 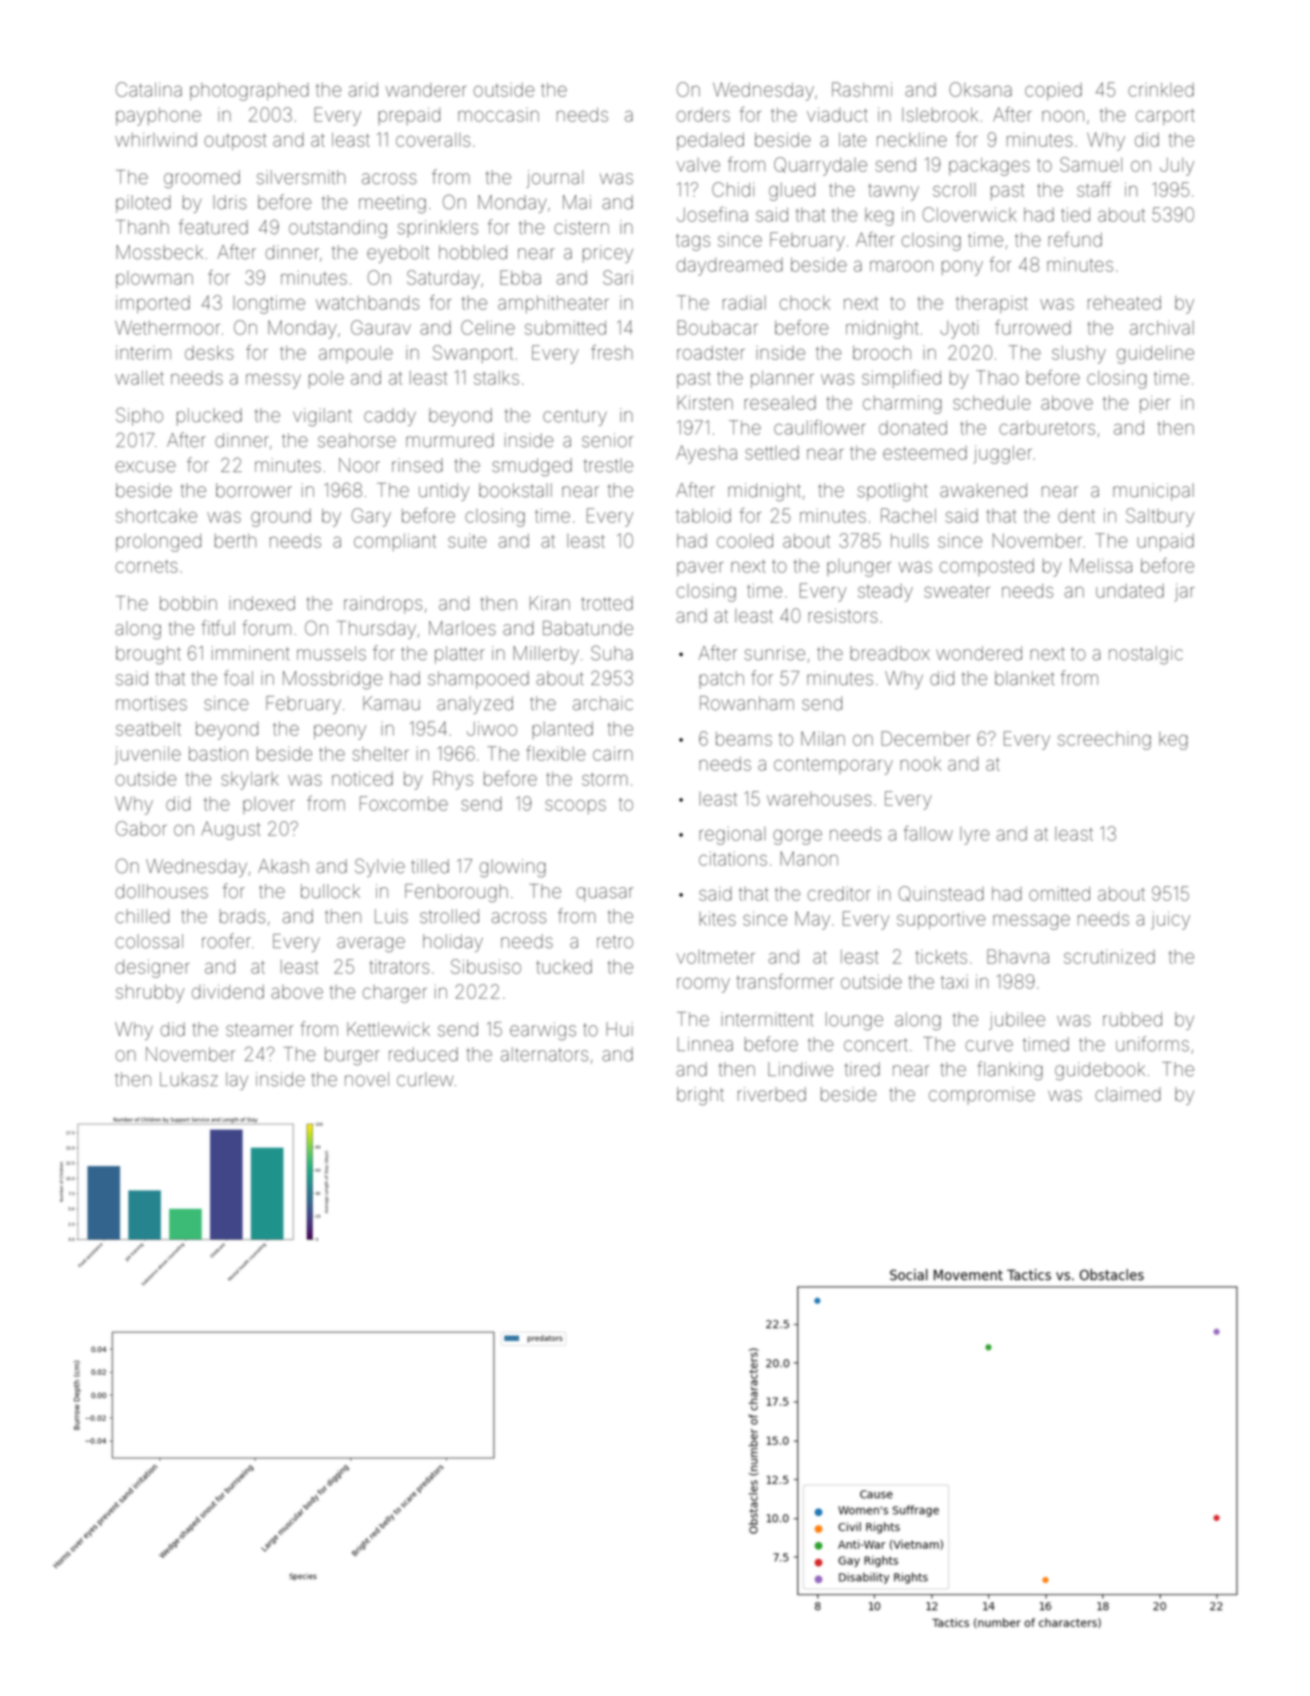 I want to click on titrators, so click(x=399, y=967).
